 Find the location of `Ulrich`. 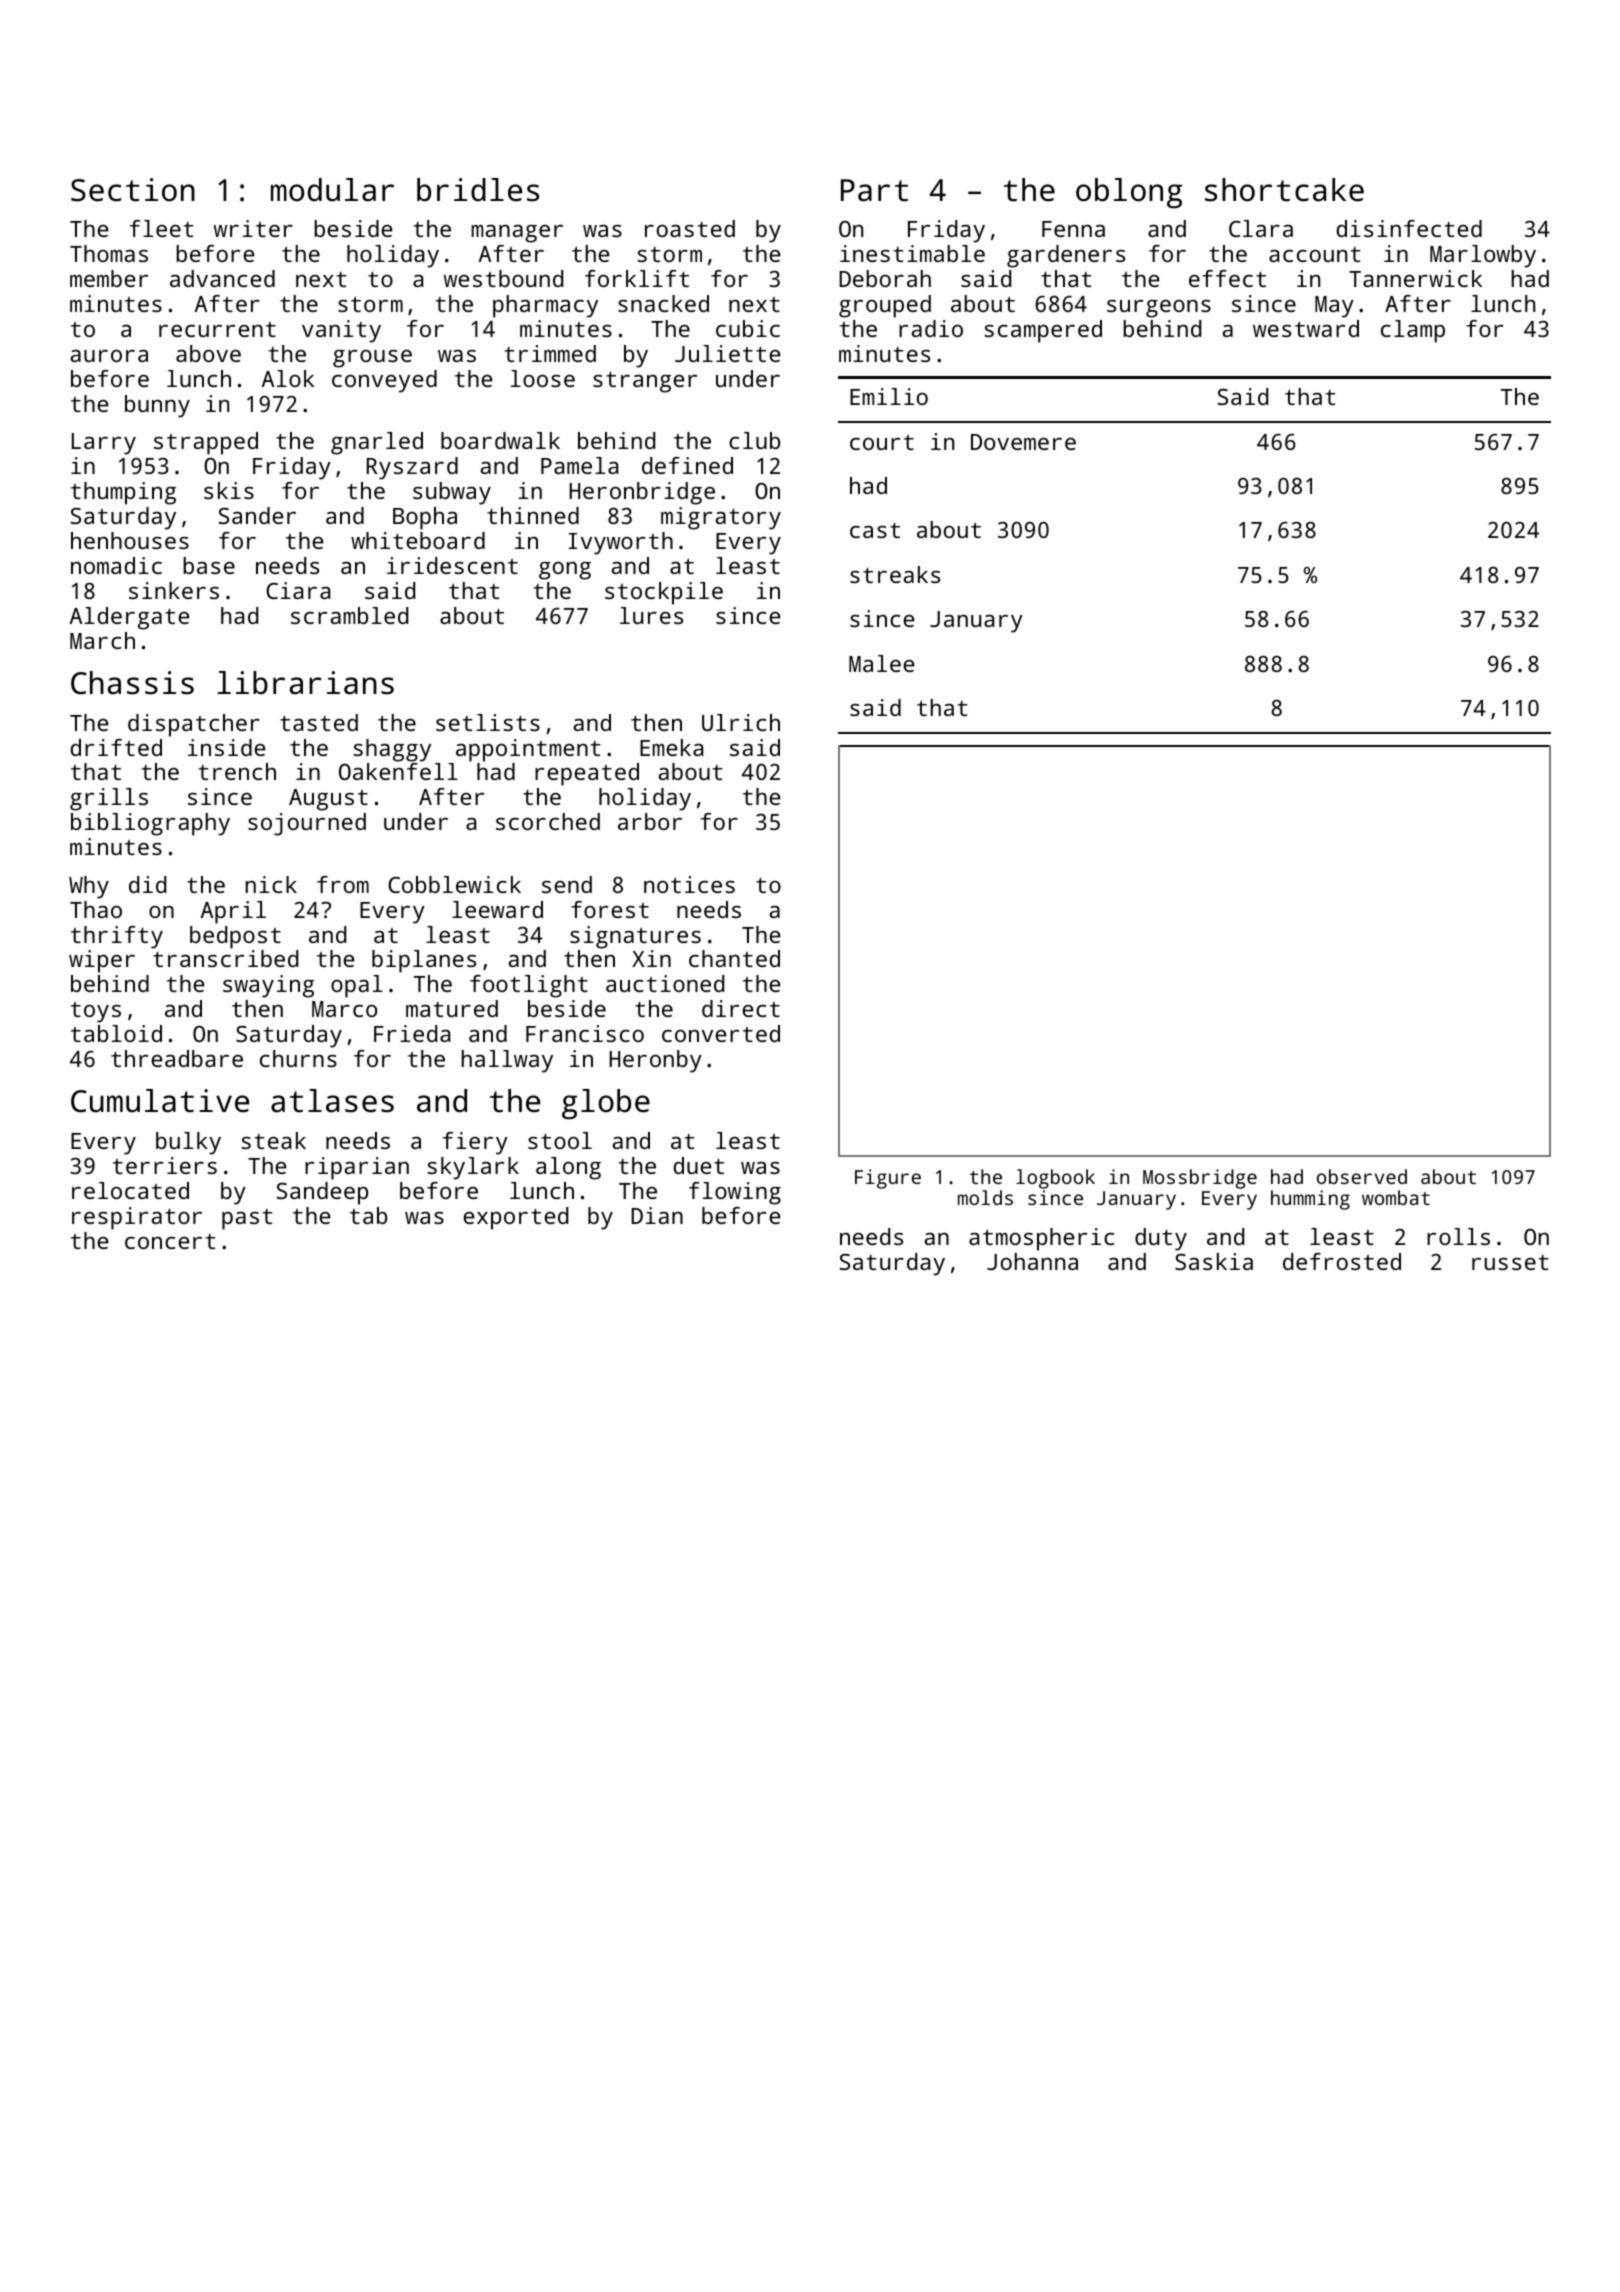

Ulrich is located at coordinates (741, 722).
